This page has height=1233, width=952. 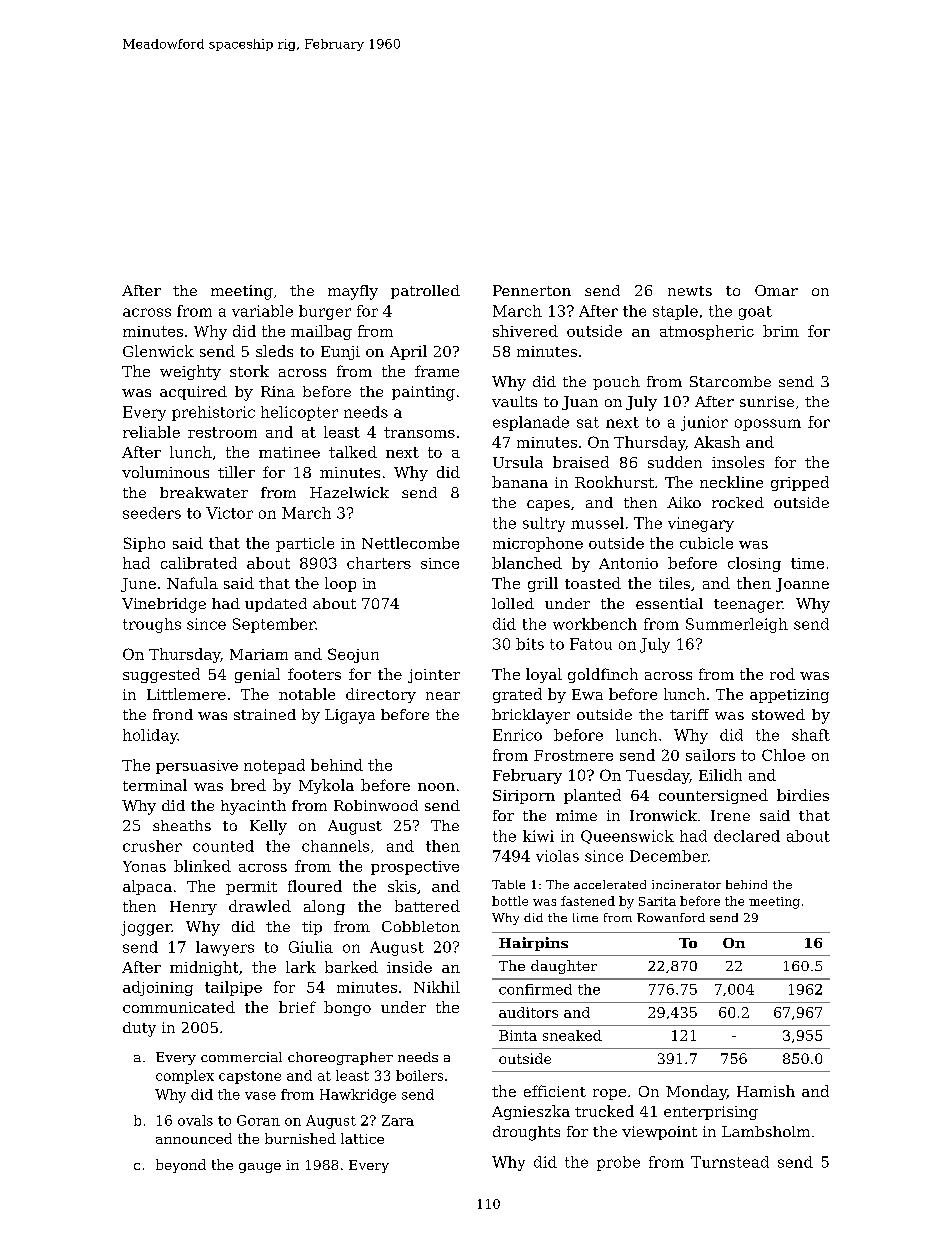 What do you see at coordinates (173, 714) in the page?
I see `frond` at bounding box center [173, 714].
